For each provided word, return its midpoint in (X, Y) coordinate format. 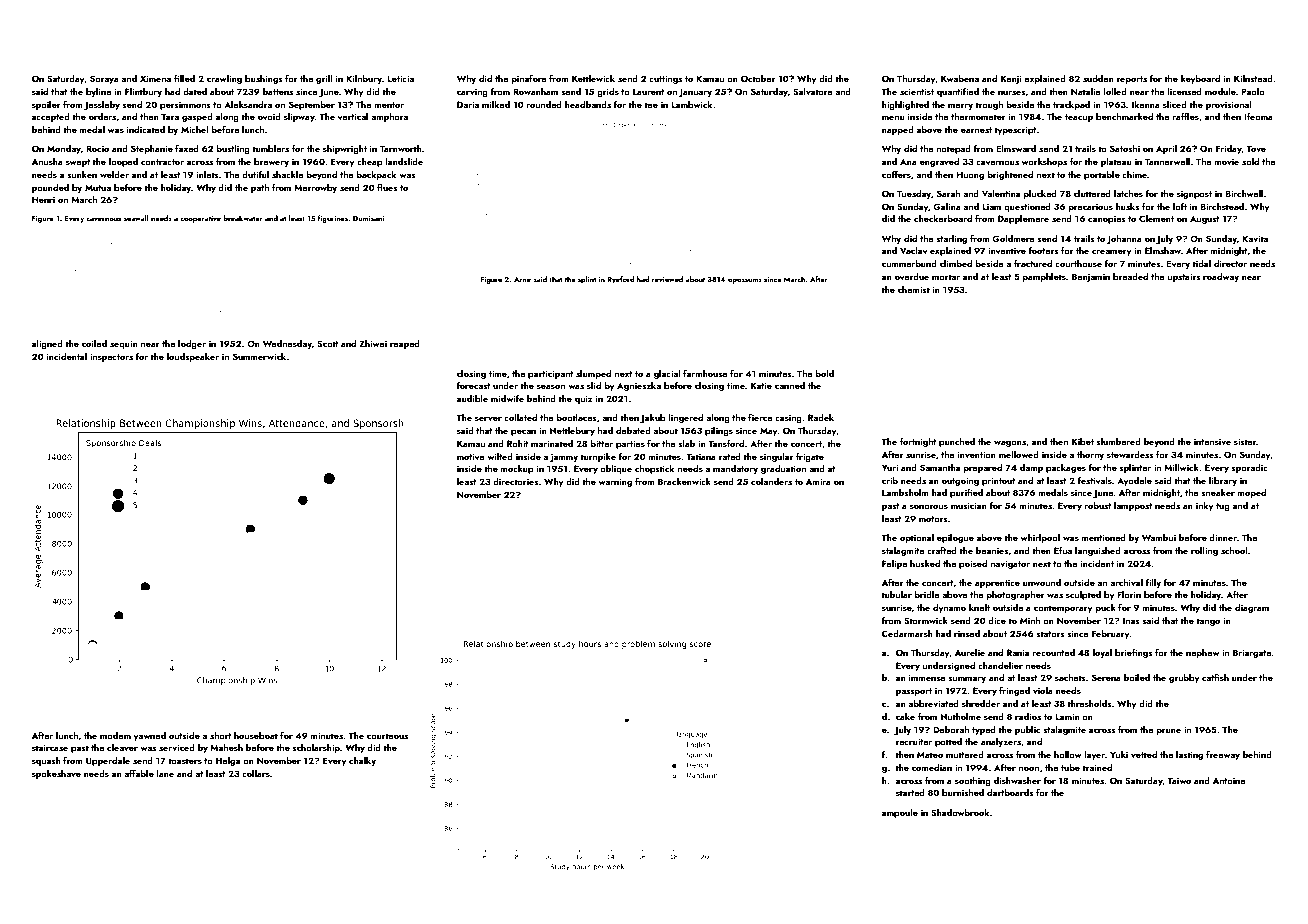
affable (139, 773)
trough (989, 105)
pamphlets (1044, 277)
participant (551, 374)
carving (472, 92)
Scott (328, 343)
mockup (517, 469)
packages (1066, 468)
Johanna (1124, 239)
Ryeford (621, 280)
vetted (1144, 754)
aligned (47, 344)
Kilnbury (364, 79)
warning (615, 482)
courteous (387, 736)
